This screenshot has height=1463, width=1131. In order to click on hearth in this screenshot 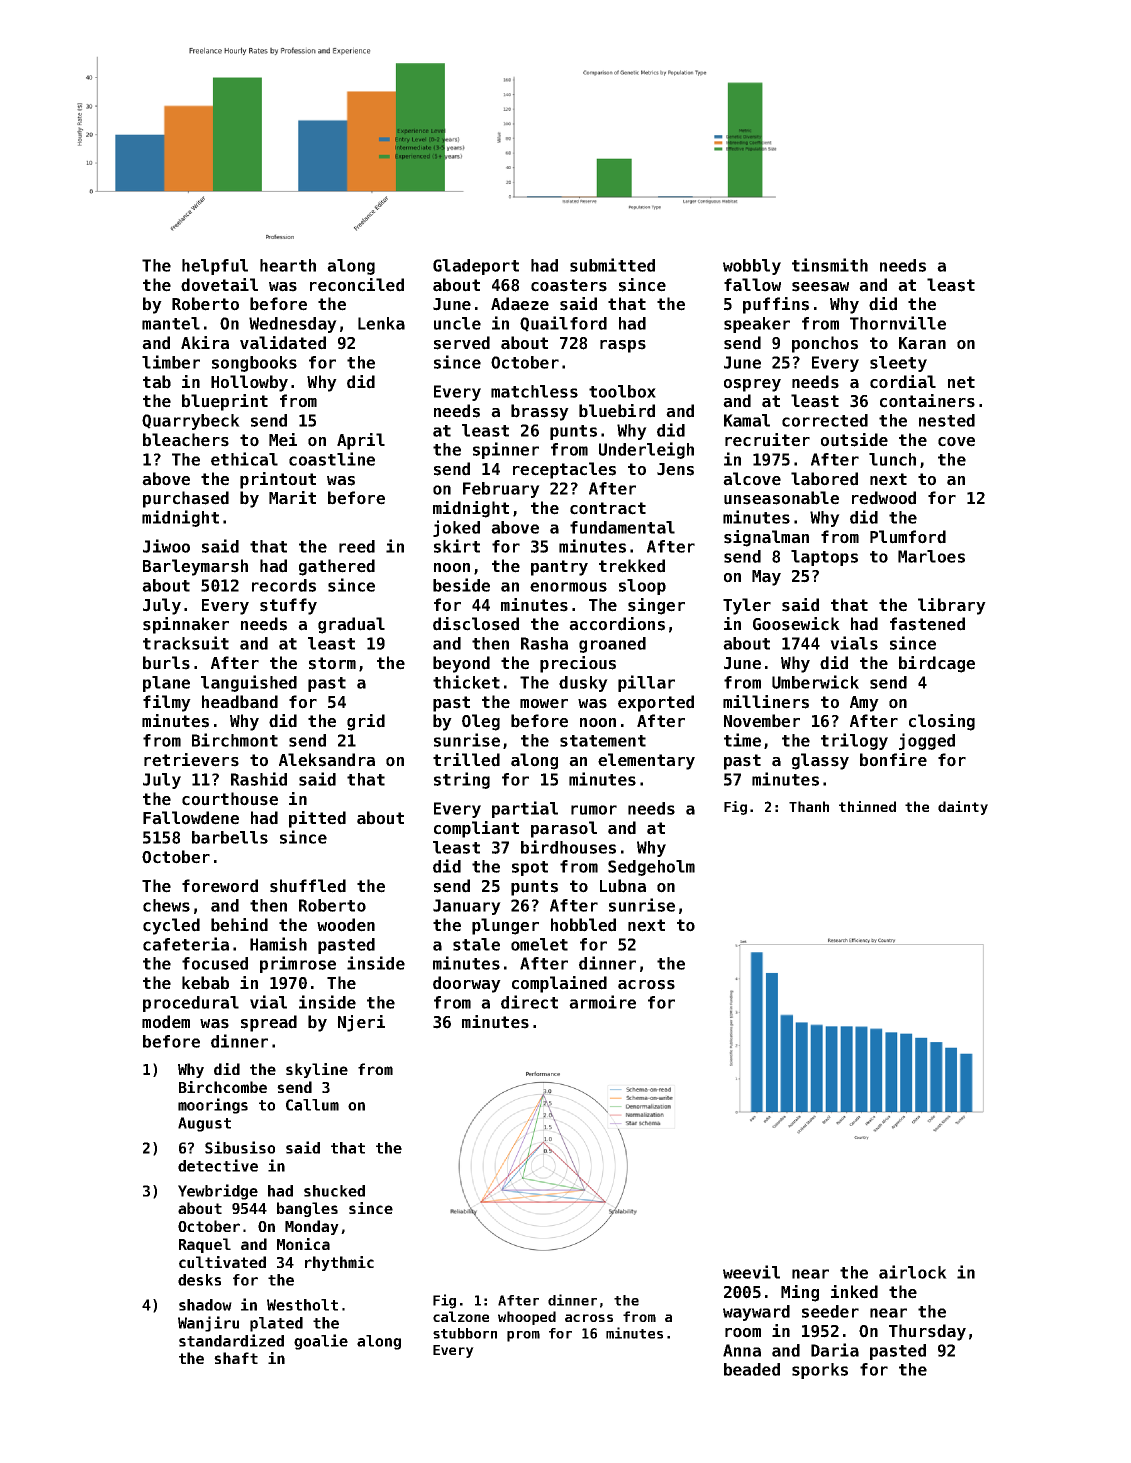, I will do `click(288, 265)`.
